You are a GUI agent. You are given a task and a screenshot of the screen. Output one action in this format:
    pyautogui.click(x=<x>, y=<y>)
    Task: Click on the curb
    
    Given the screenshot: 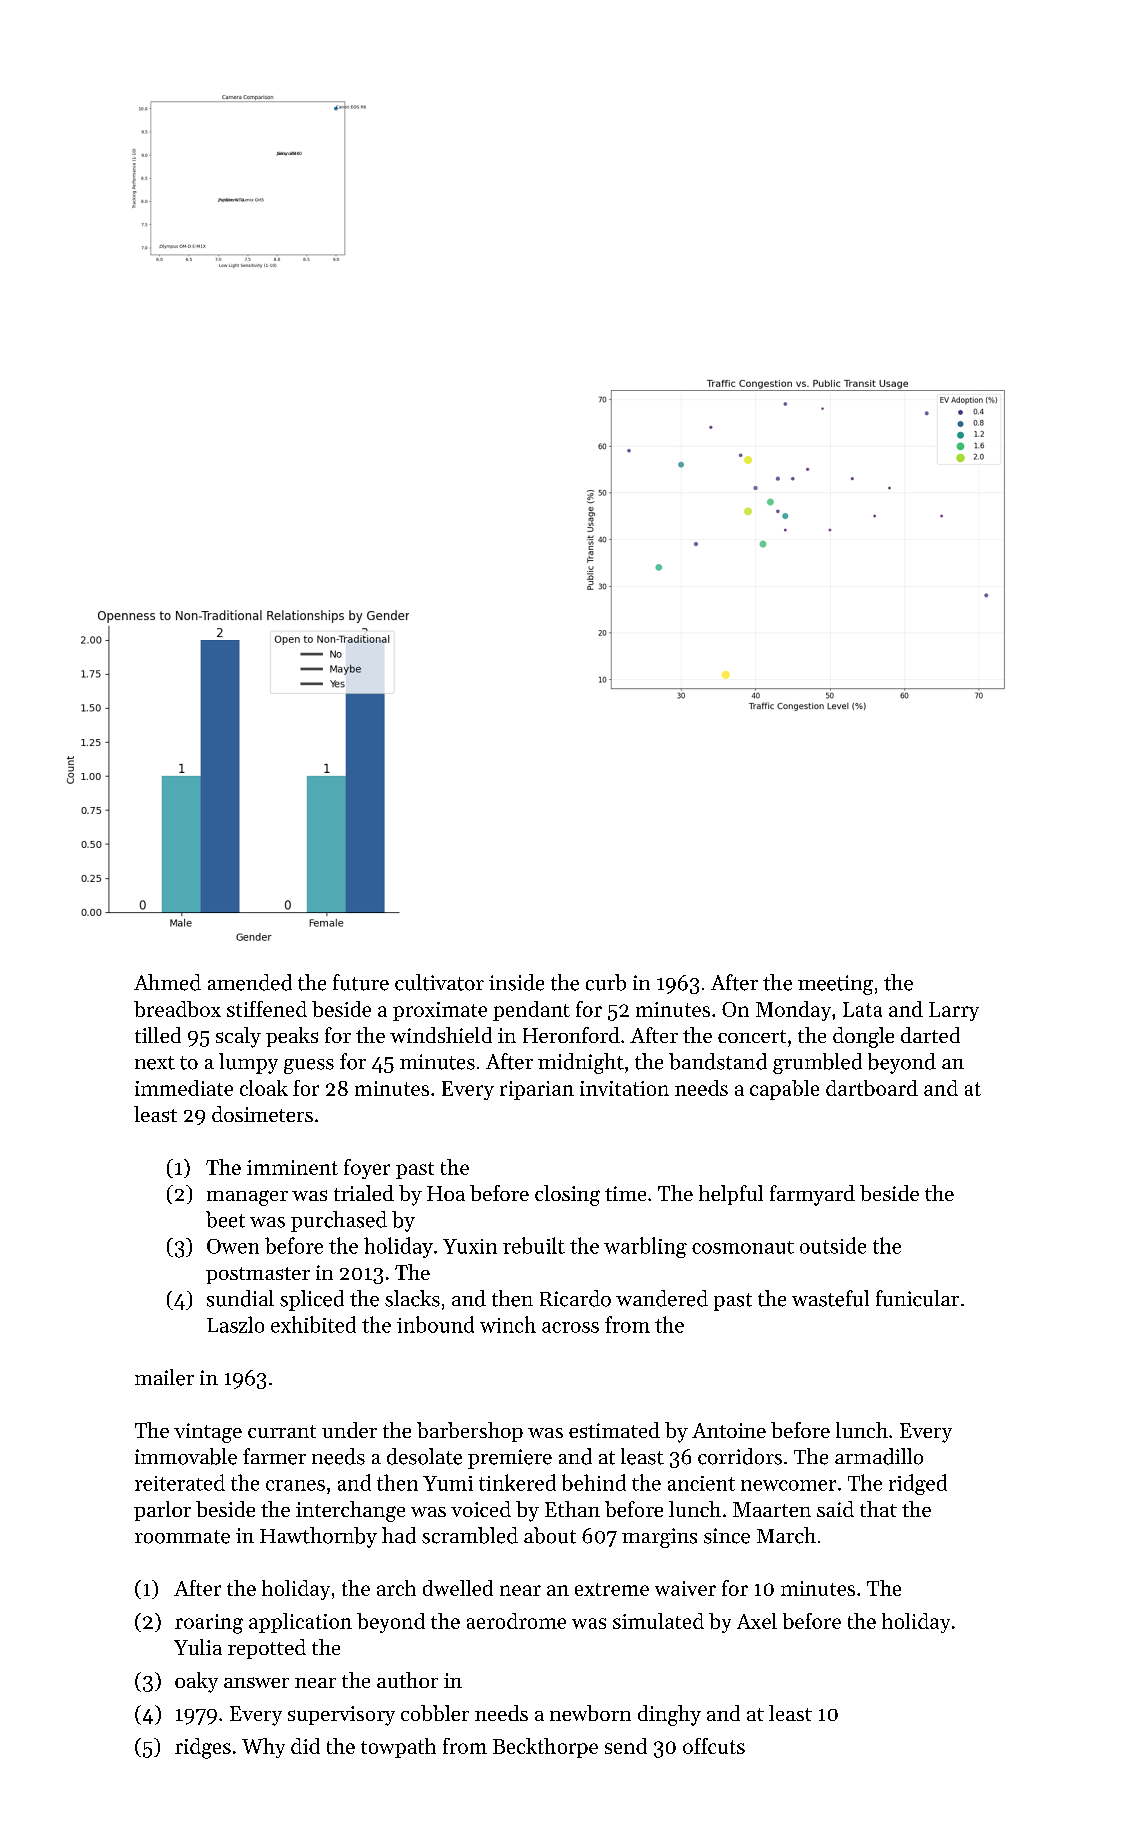 What is the action you would take?
    pyautogui.click(x=606, y=982)
